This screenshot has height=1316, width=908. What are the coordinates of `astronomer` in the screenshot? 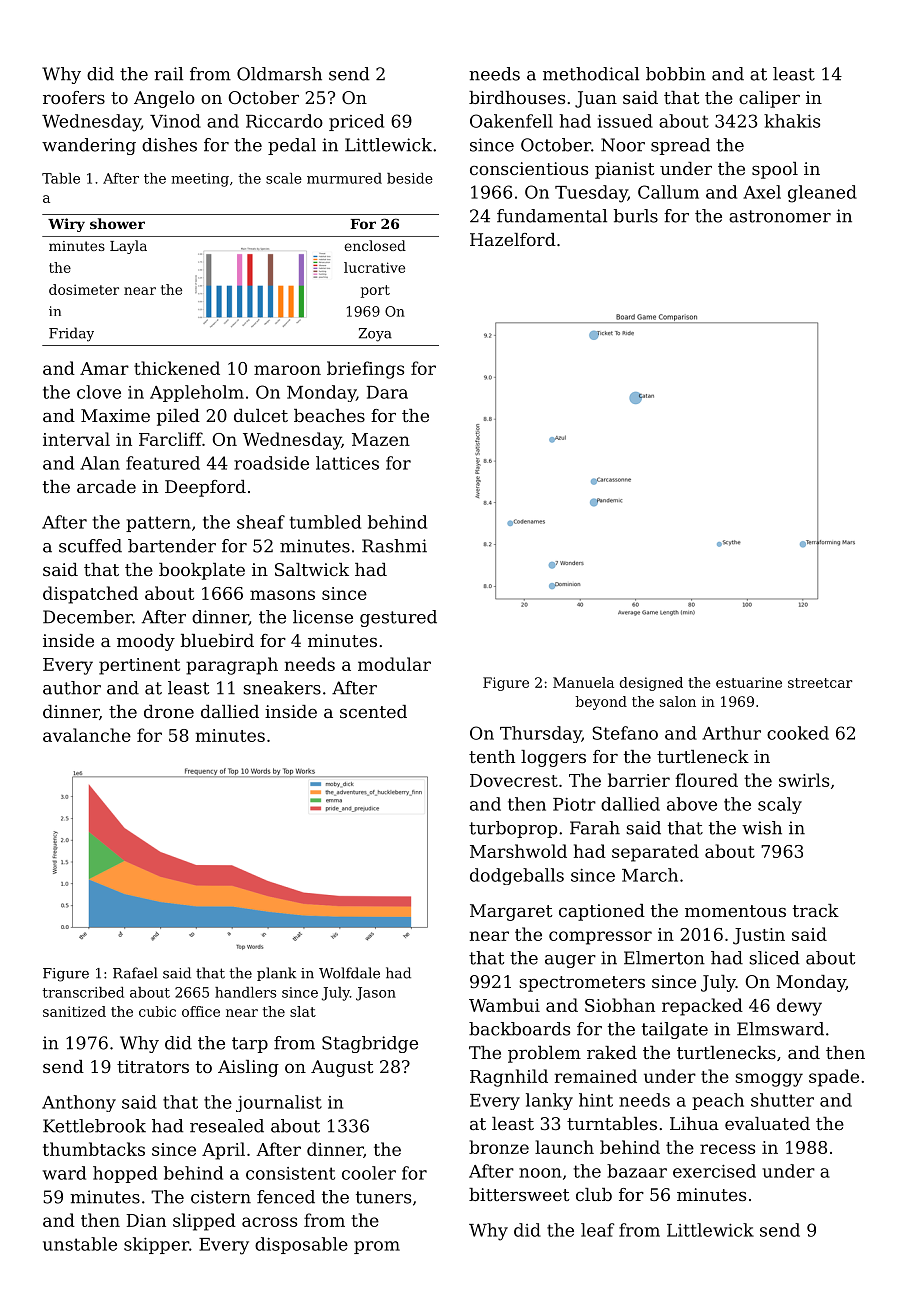 It's located at (780, 216).
